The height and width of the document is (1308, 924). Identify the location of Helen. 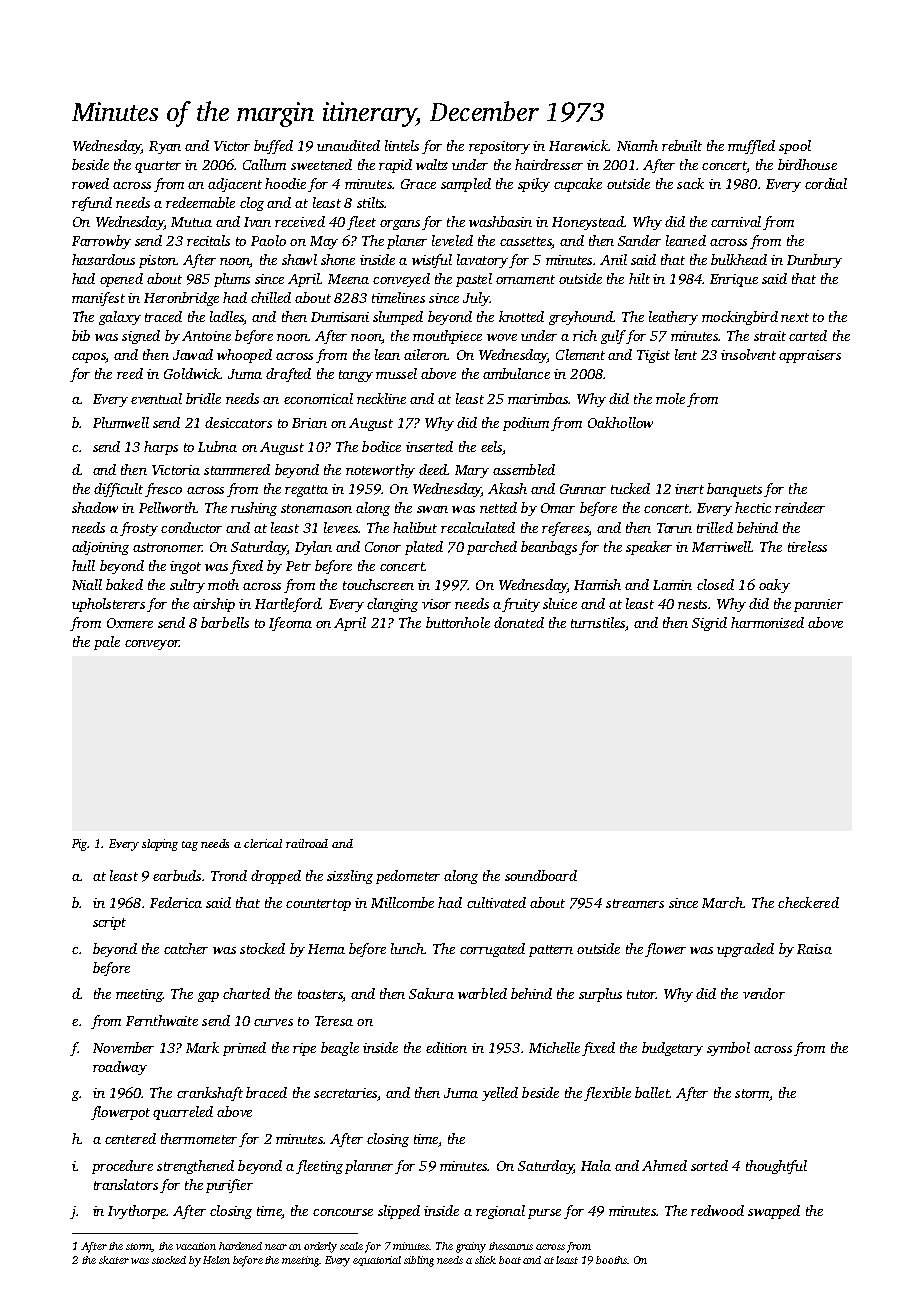
(216, 1260).
